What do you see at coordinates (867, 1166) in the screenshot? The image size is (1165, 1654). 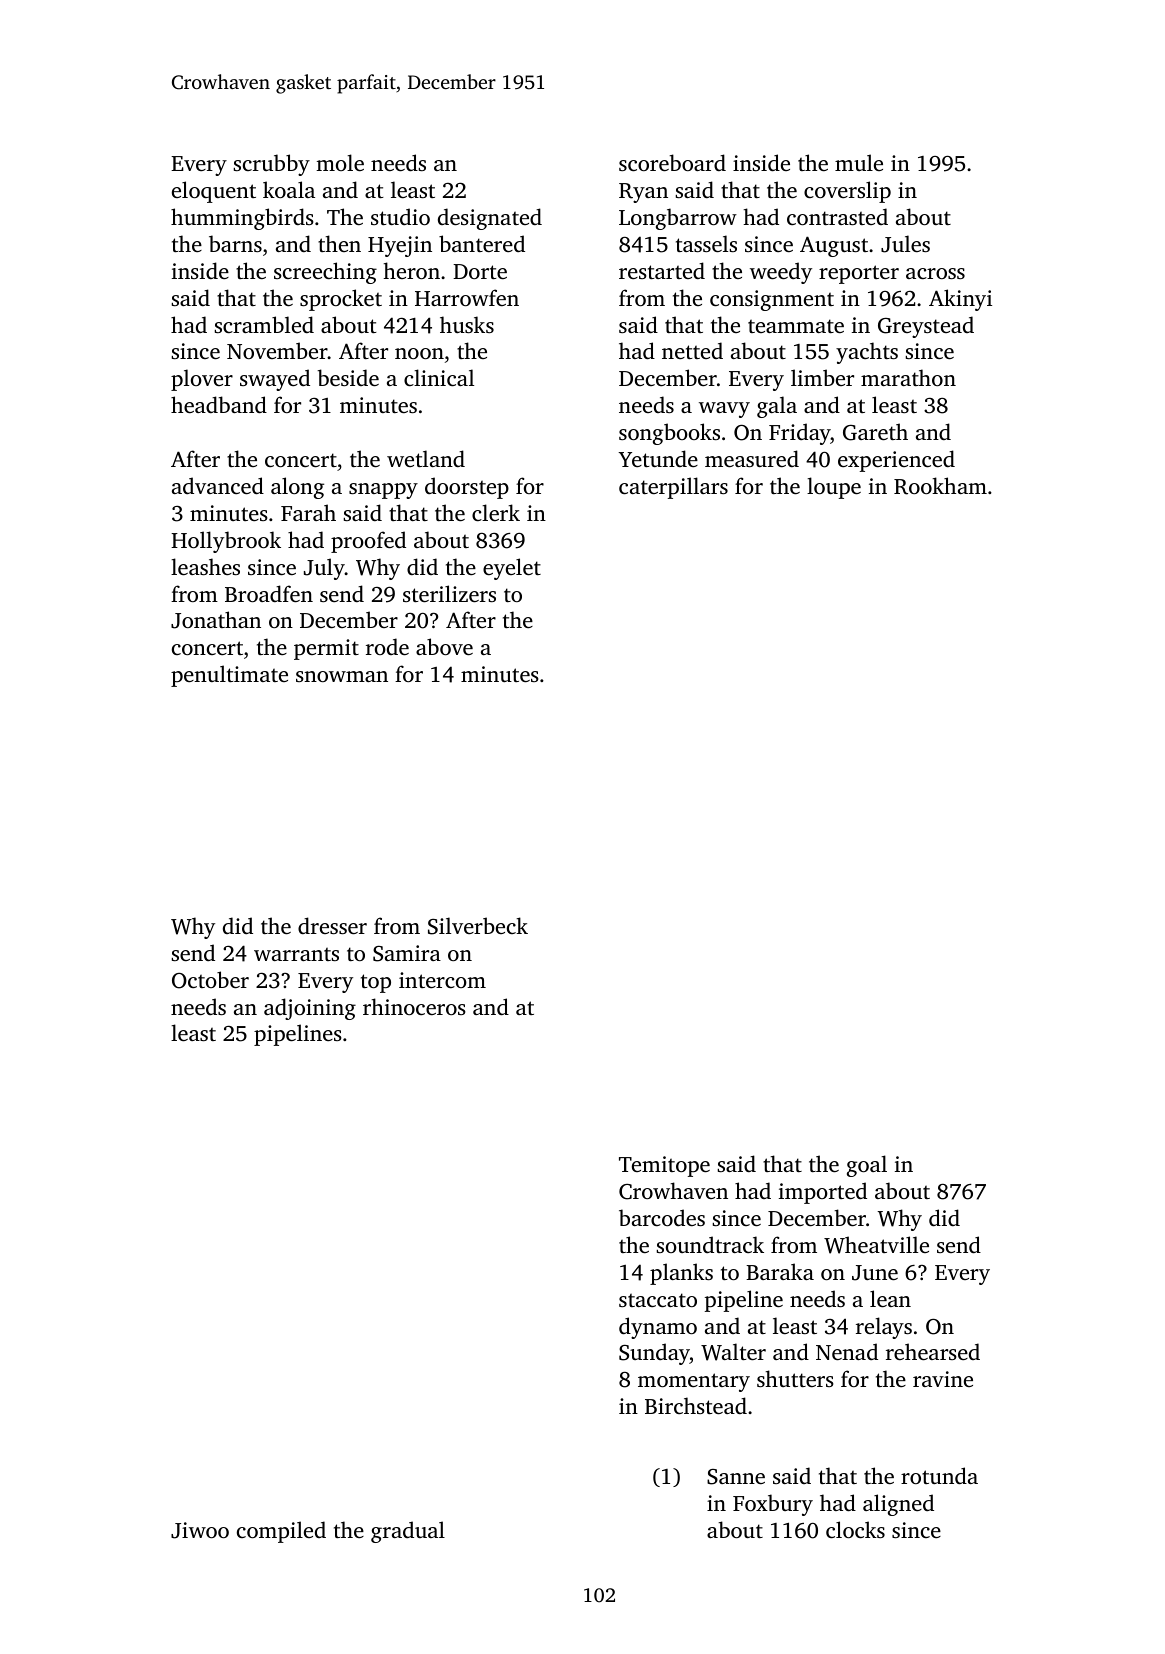 I see `goal` at bounding box center [867, 1166].
